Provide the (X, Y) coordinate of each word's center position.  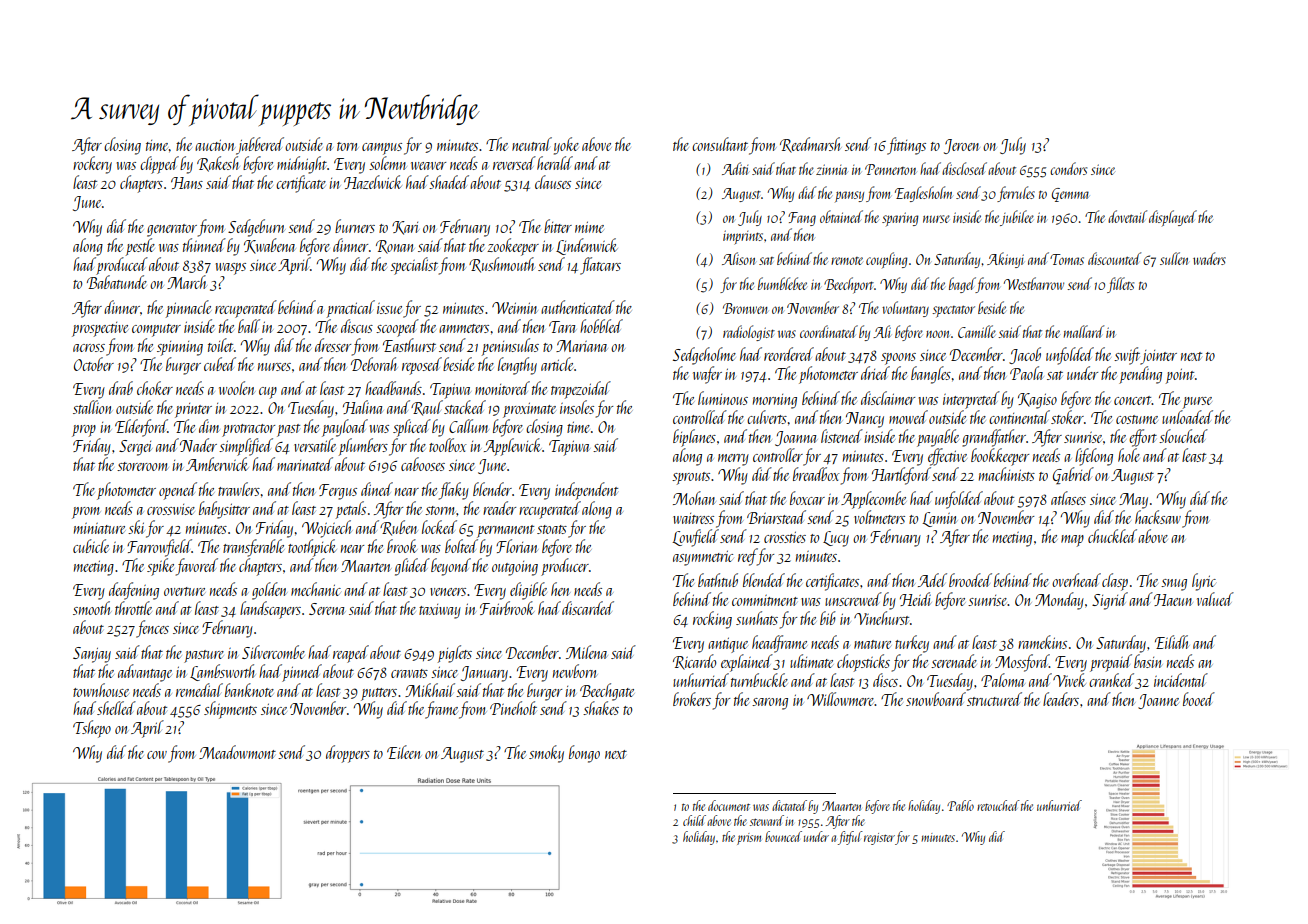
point (1180, 376)
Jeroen (961, 146)
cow (157, 755)
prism (749, 839)
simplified (246, 447)
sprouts (691, 478)
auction (215, 145)
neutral (532, 144)
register (879, 839)
